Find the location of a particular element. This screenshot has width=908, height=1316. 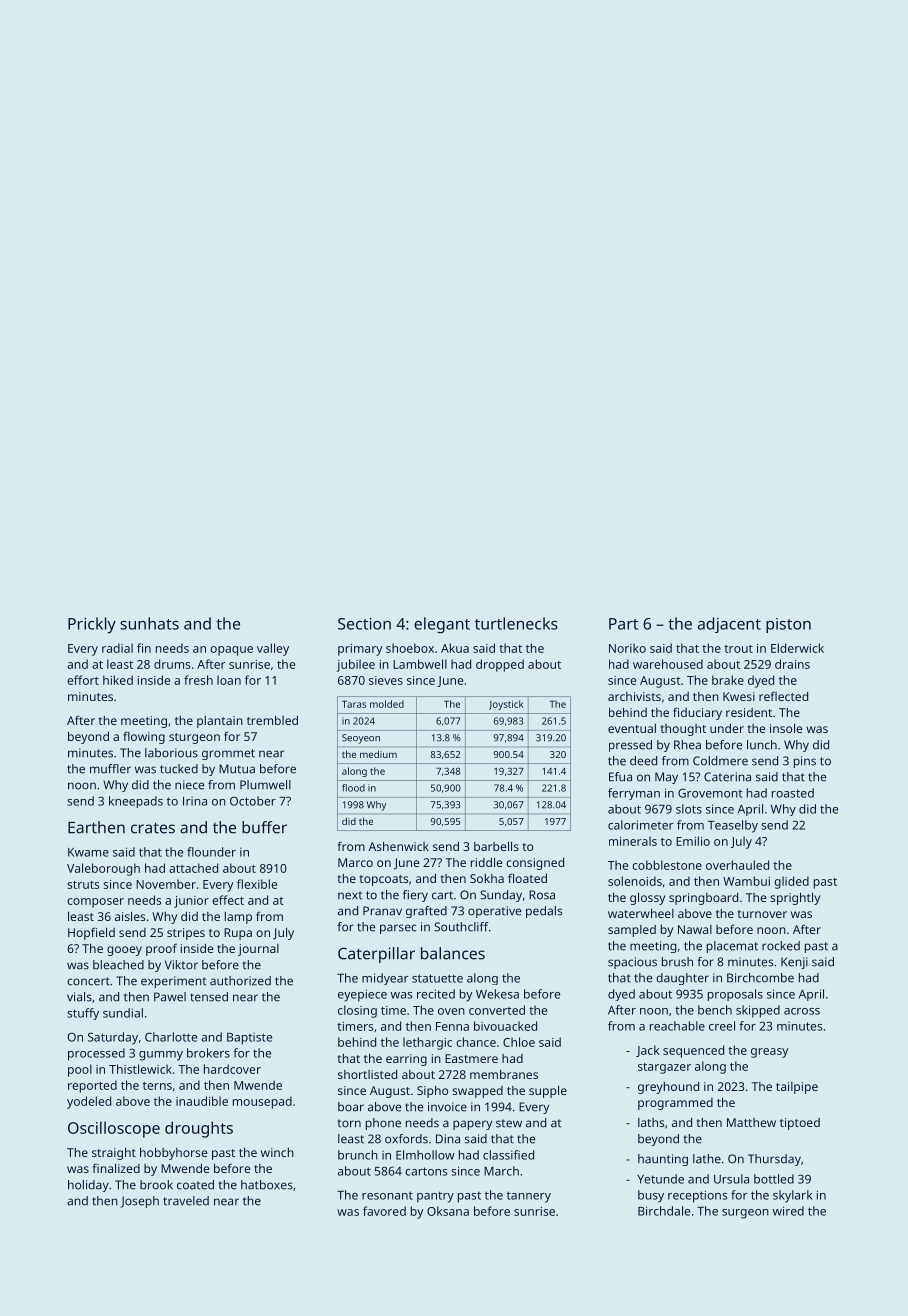

eventual is located at coordinates (632, 728).
